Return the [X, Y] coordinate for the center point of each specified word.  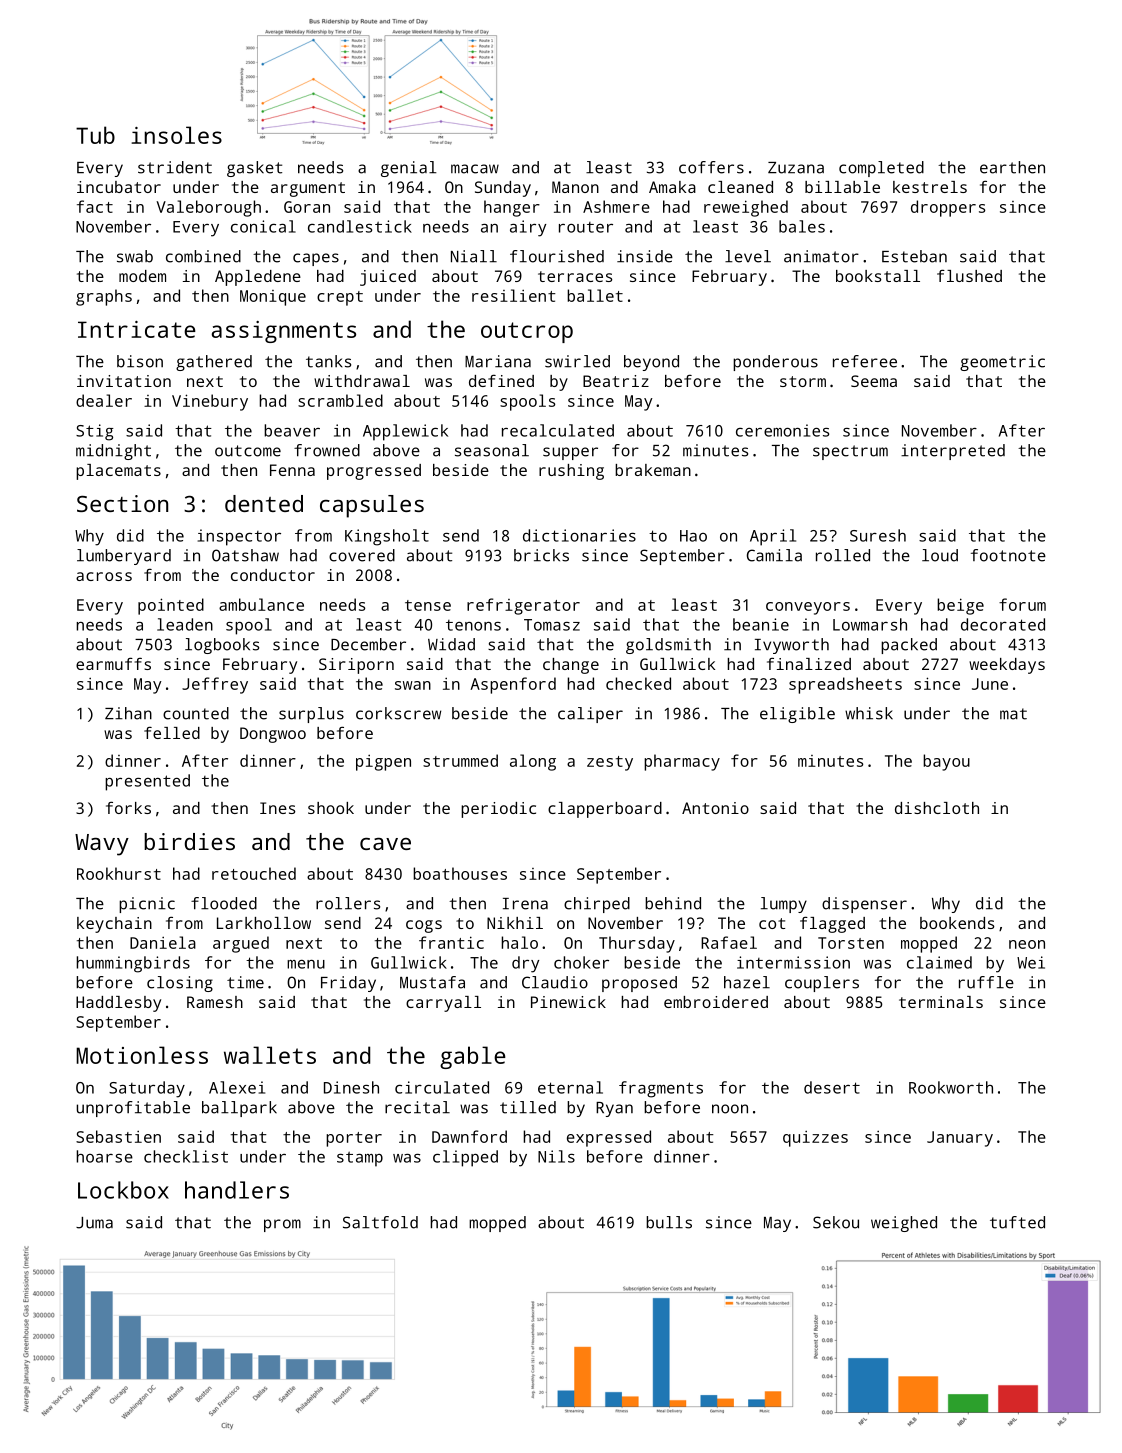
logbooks [222, 646]
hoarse [104, 1156]
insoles [176, 135]
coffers [711, 167]
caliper [590, 715]
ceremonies [782, 430]
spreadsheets [845, 685]
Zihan [128, 713]
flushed [969, 275]
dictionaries [579, 535]
